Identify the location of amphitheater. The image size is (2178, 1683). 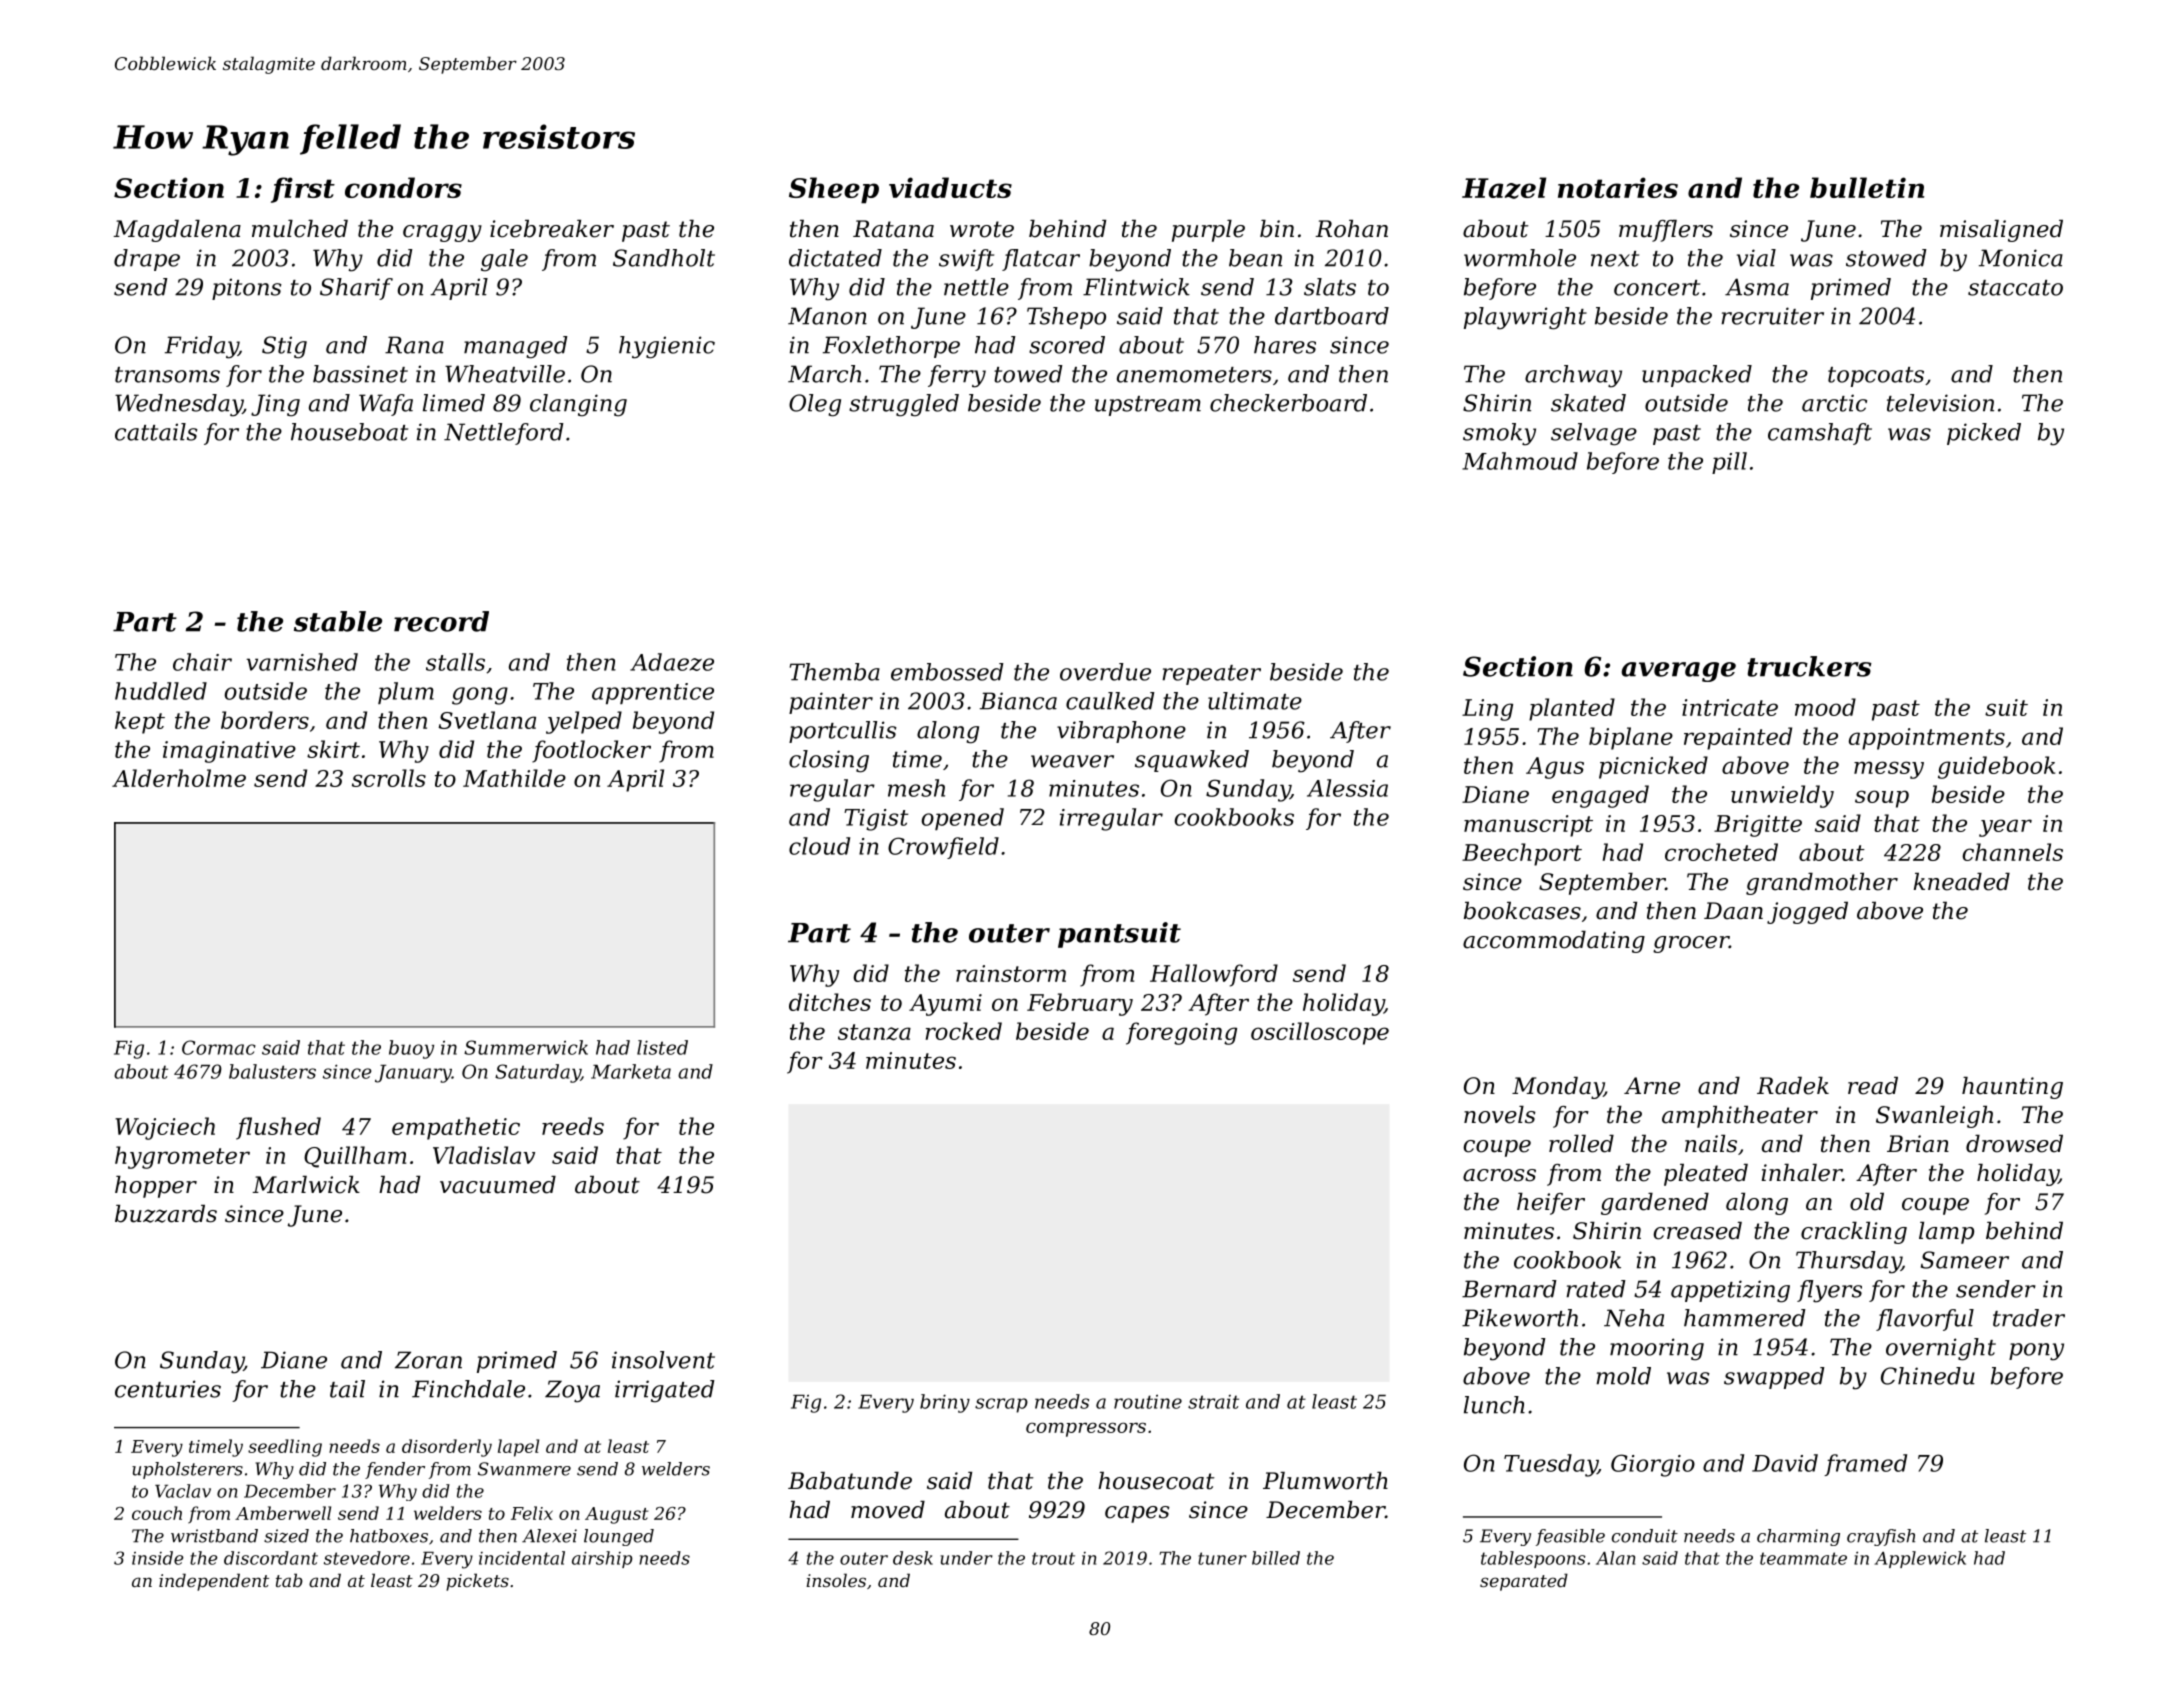
(1740, 1117).
